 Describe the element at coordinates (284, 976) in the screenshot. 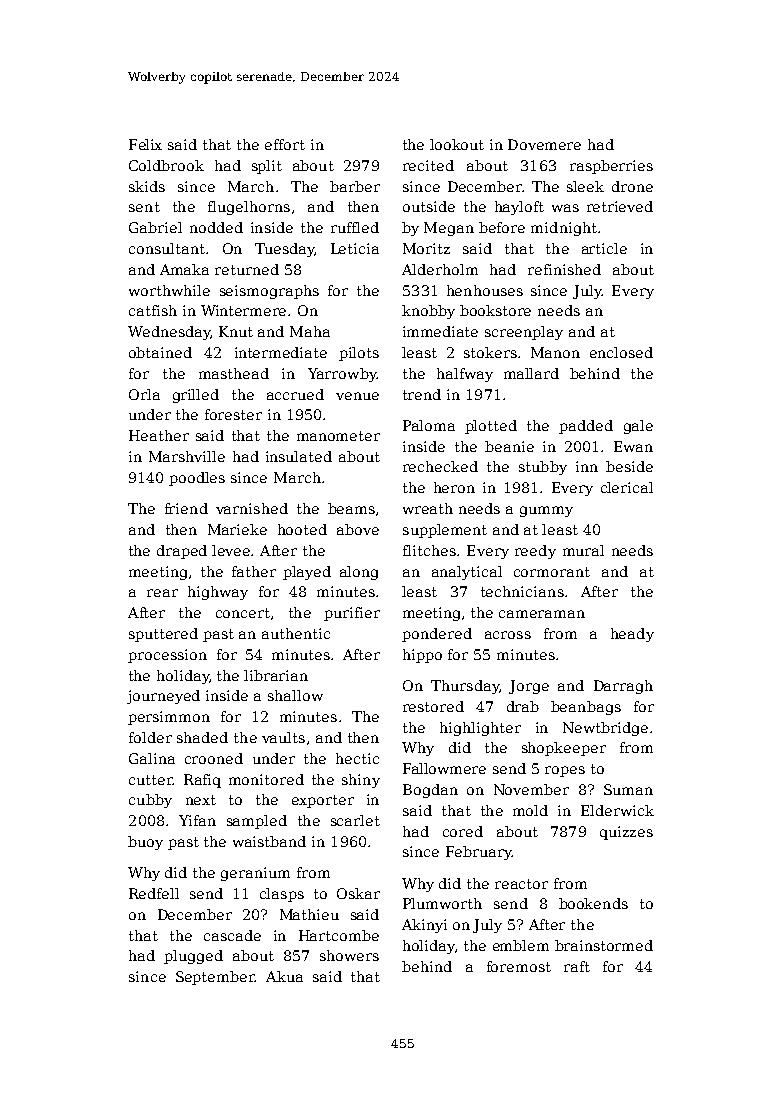

I see `Akua` at that location.
